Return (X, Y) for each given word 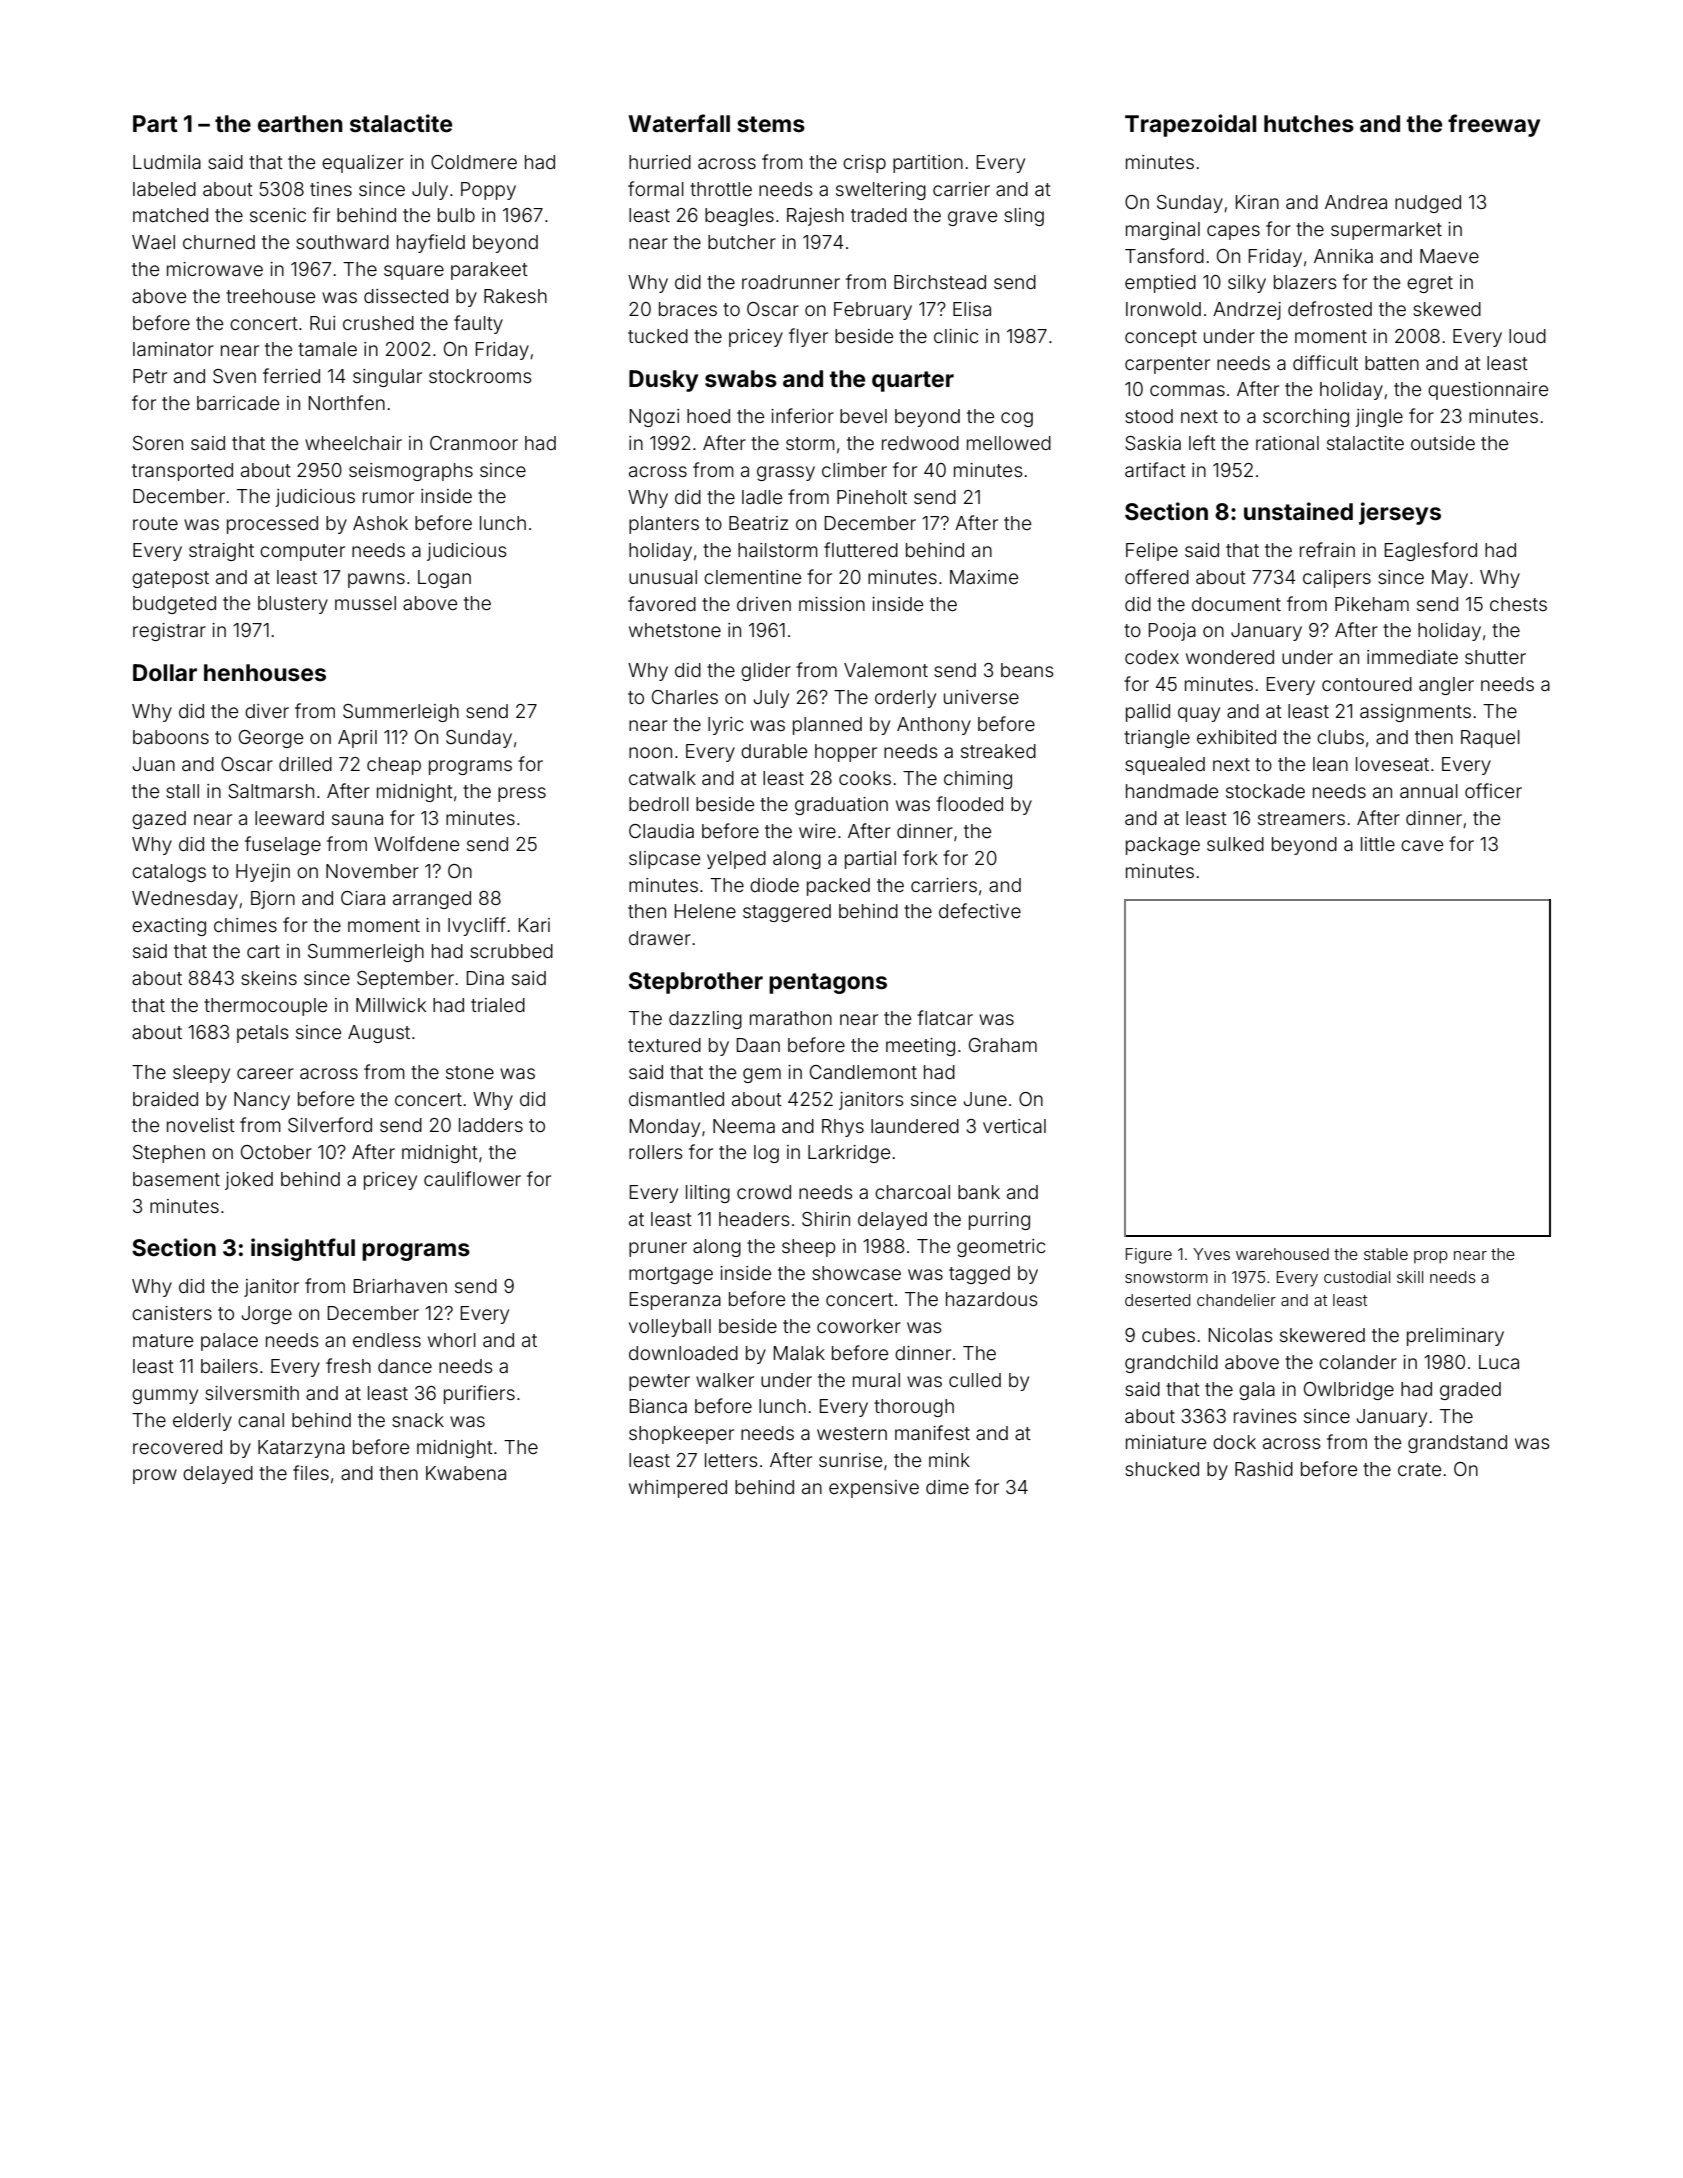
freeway (1494, 125)
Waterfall (679, 123)
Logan (444, 579)
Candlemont (863, 1072)
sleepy (201, 1074)
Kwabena (466, 1473)
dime (947, 1487)
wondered (1230, 657)
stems (771, 124)
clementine (752, 577)
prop (1431, 1257)
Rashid (1264, 1469)
